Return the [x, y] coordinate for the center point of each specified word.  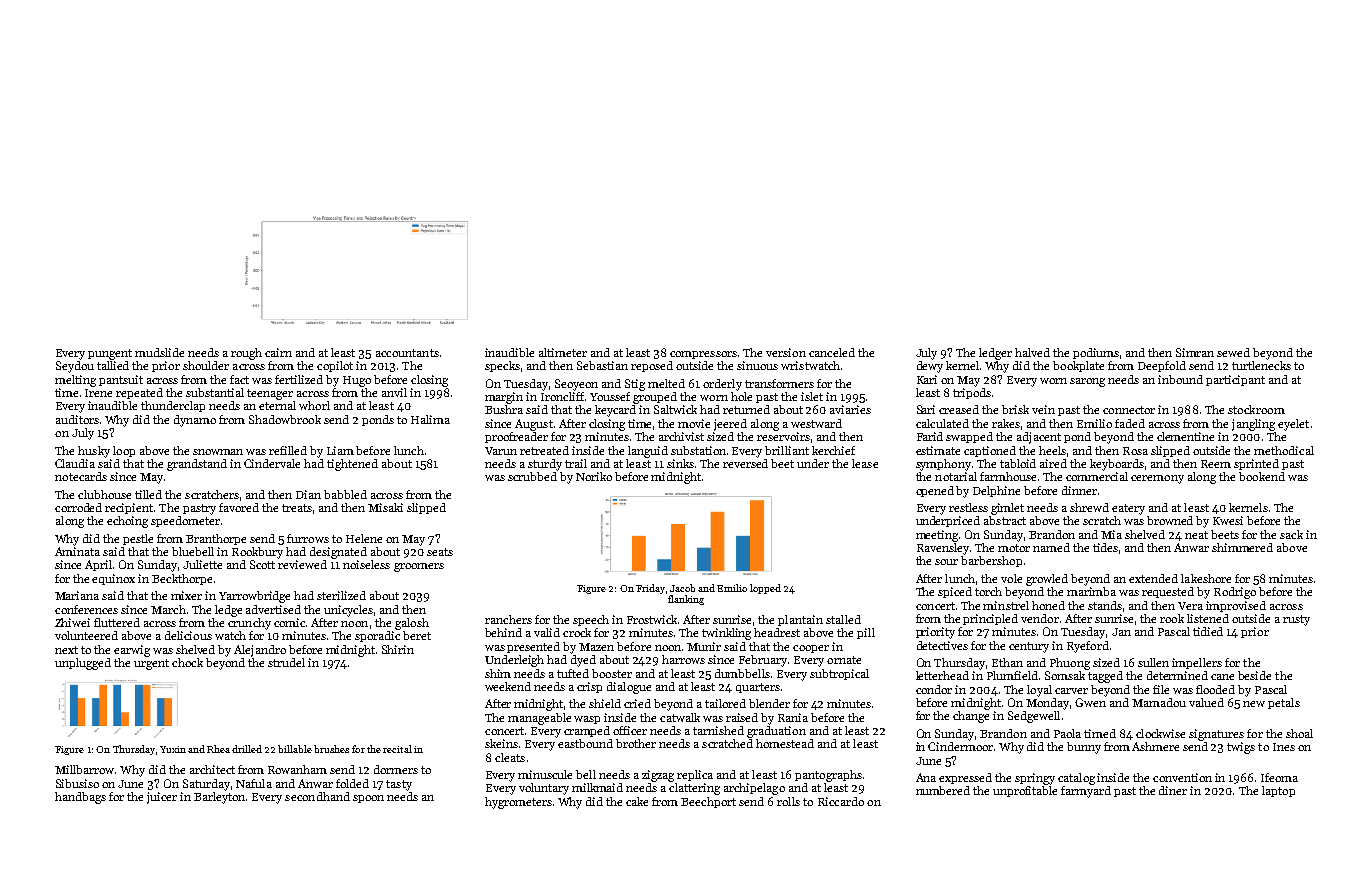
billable [295, 749]
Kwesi [1228, 520]
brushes [331, 749]
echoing [127, 522]
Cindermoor [960, 746]
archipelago [754, 789]
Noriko [594, 476]
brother [636, 743]
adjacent [1039, 438]
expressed [965, 778]
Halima [430, 419]
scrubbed [532, 476]
